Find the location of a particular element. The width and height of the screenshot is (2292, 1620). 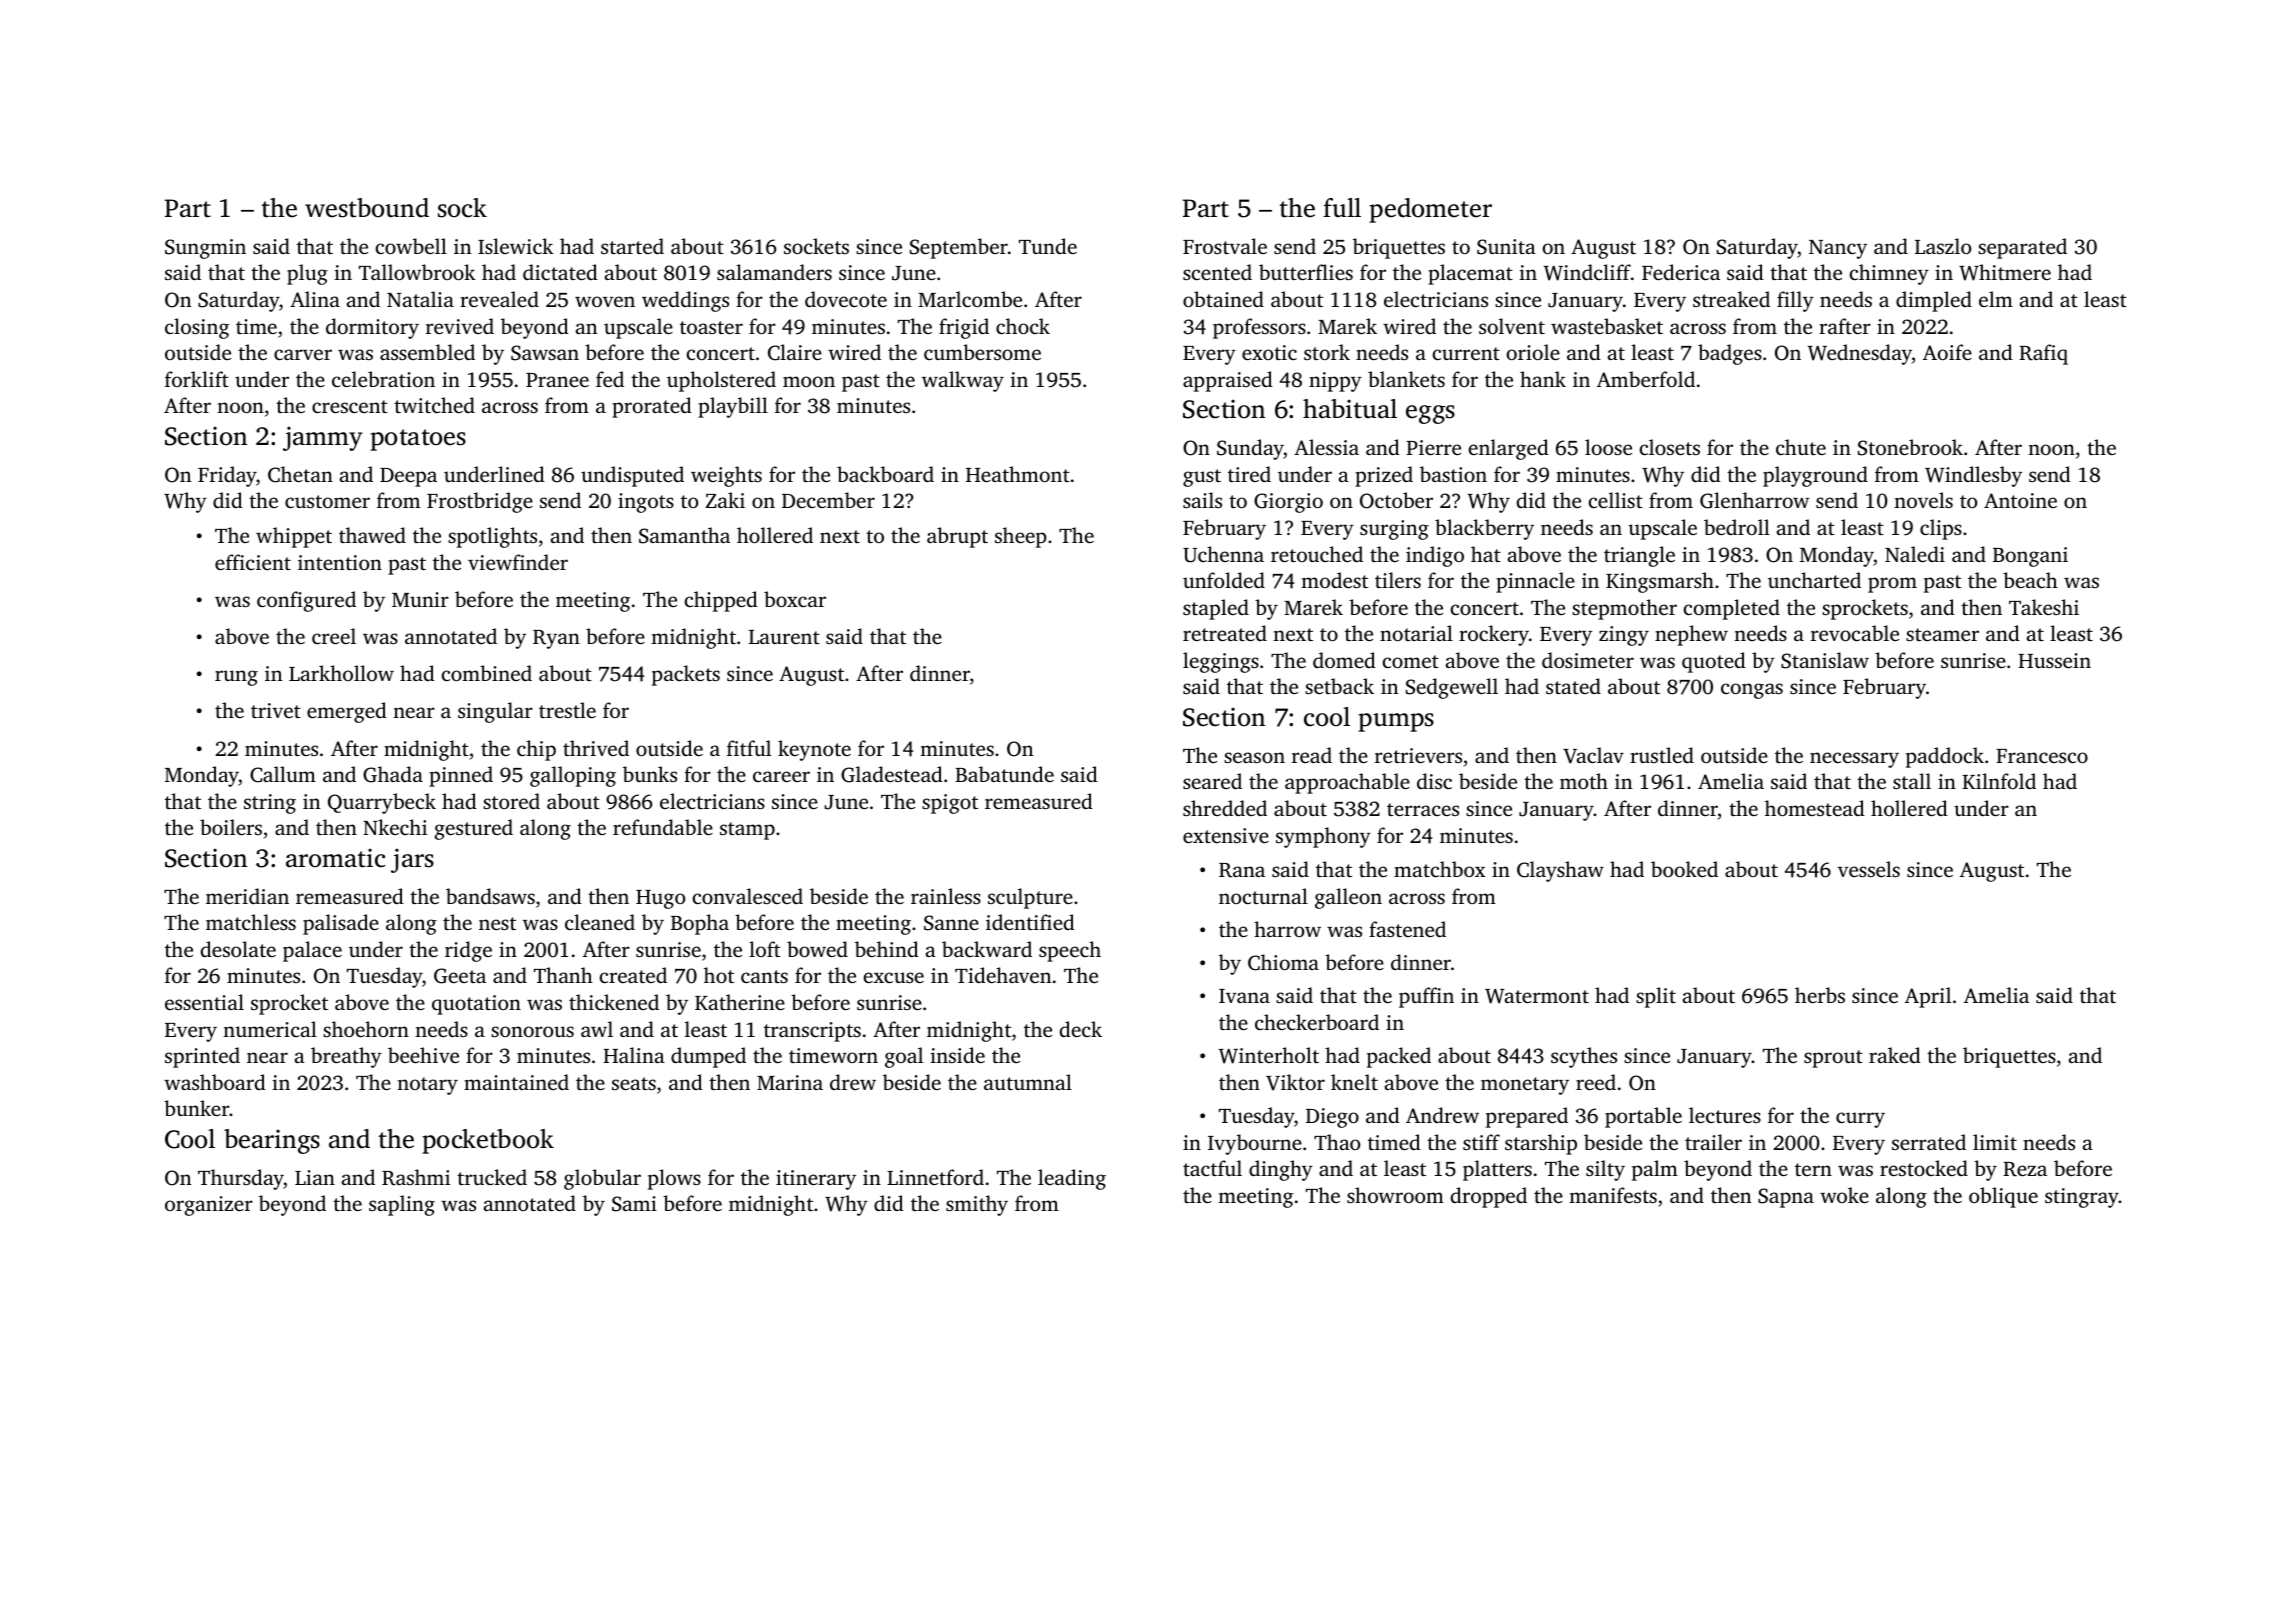

full is located at coordinates (1342, 207).
